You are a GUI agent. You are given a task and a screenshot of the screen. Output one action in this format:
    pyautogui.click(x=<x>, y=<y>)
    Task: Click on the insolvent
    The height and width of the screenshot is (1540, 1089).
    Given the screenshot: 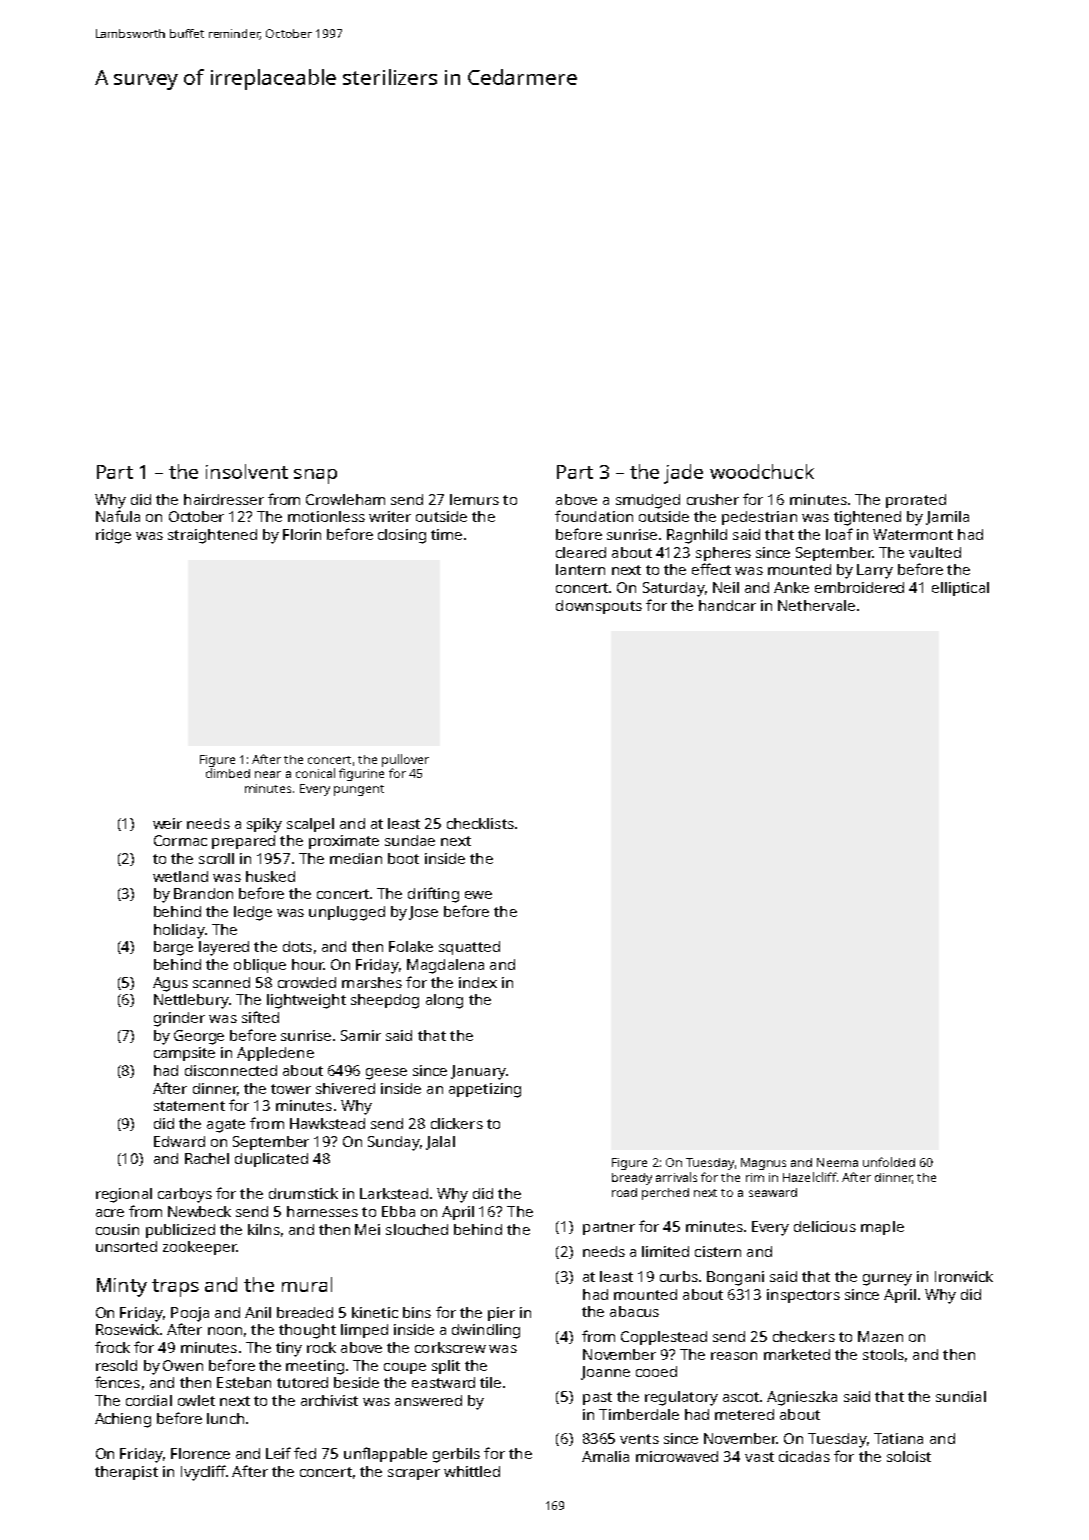 What is the action you would take?
    pyautogui.click(x=247, y=471)
